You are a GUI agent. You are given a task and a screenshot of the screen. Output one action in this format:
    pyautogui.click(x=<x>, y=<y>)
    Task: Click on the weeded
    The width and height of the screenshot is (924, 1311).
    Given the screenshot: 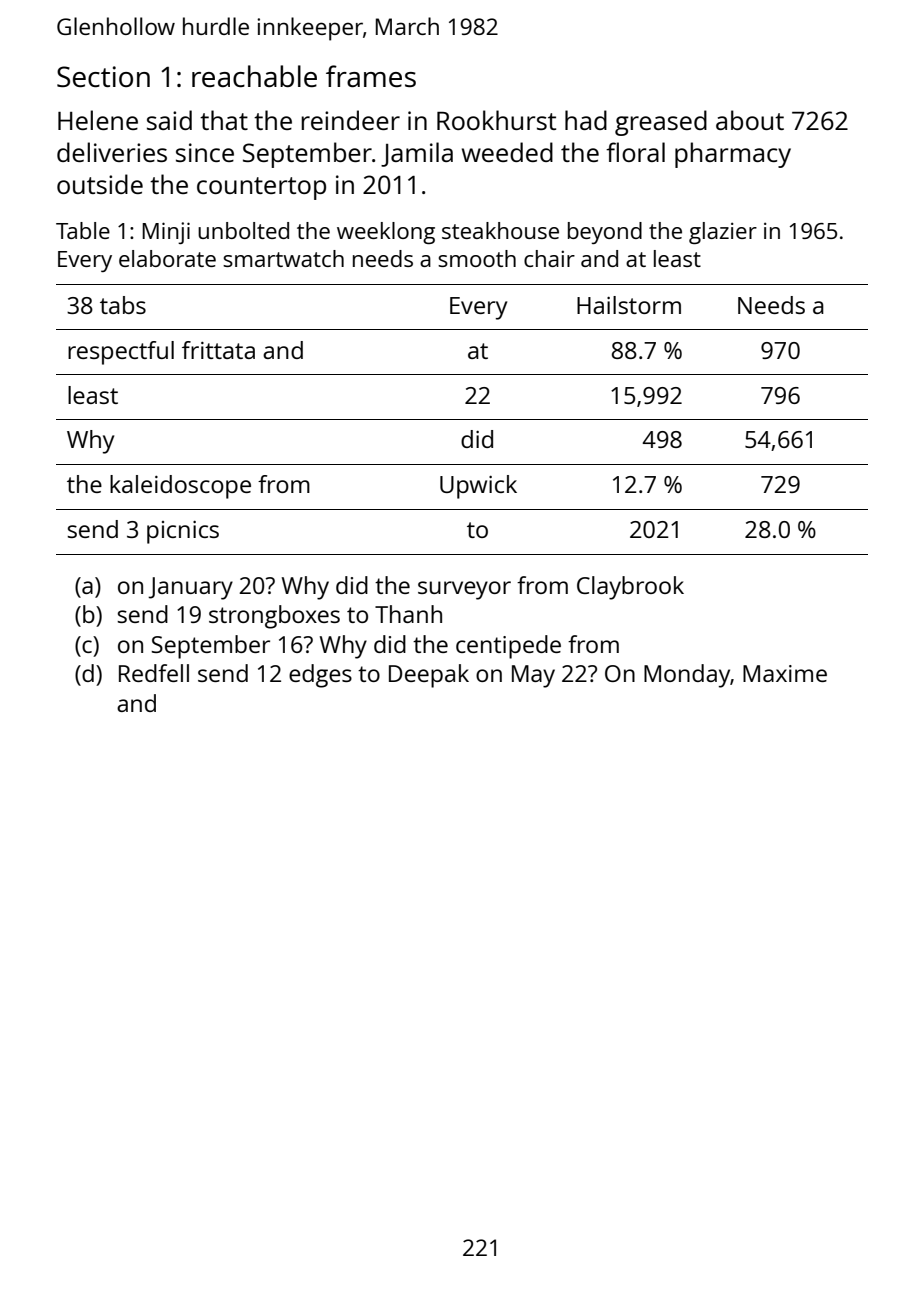 What is the action you would take?
    pyautogui.click(x=507, y=152)
